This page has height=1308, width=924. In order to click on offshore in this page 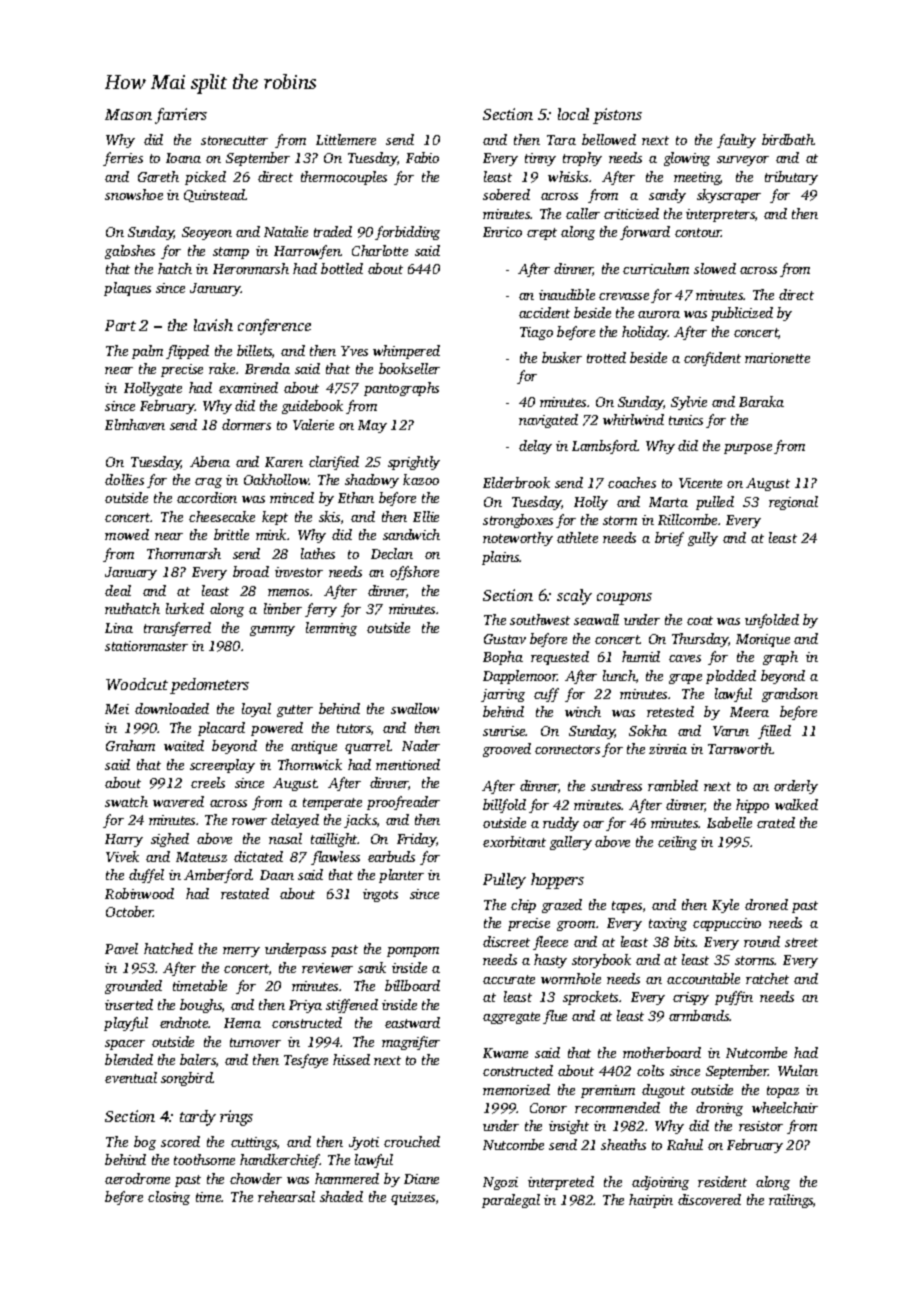, I will do `click(414, 573)`.
